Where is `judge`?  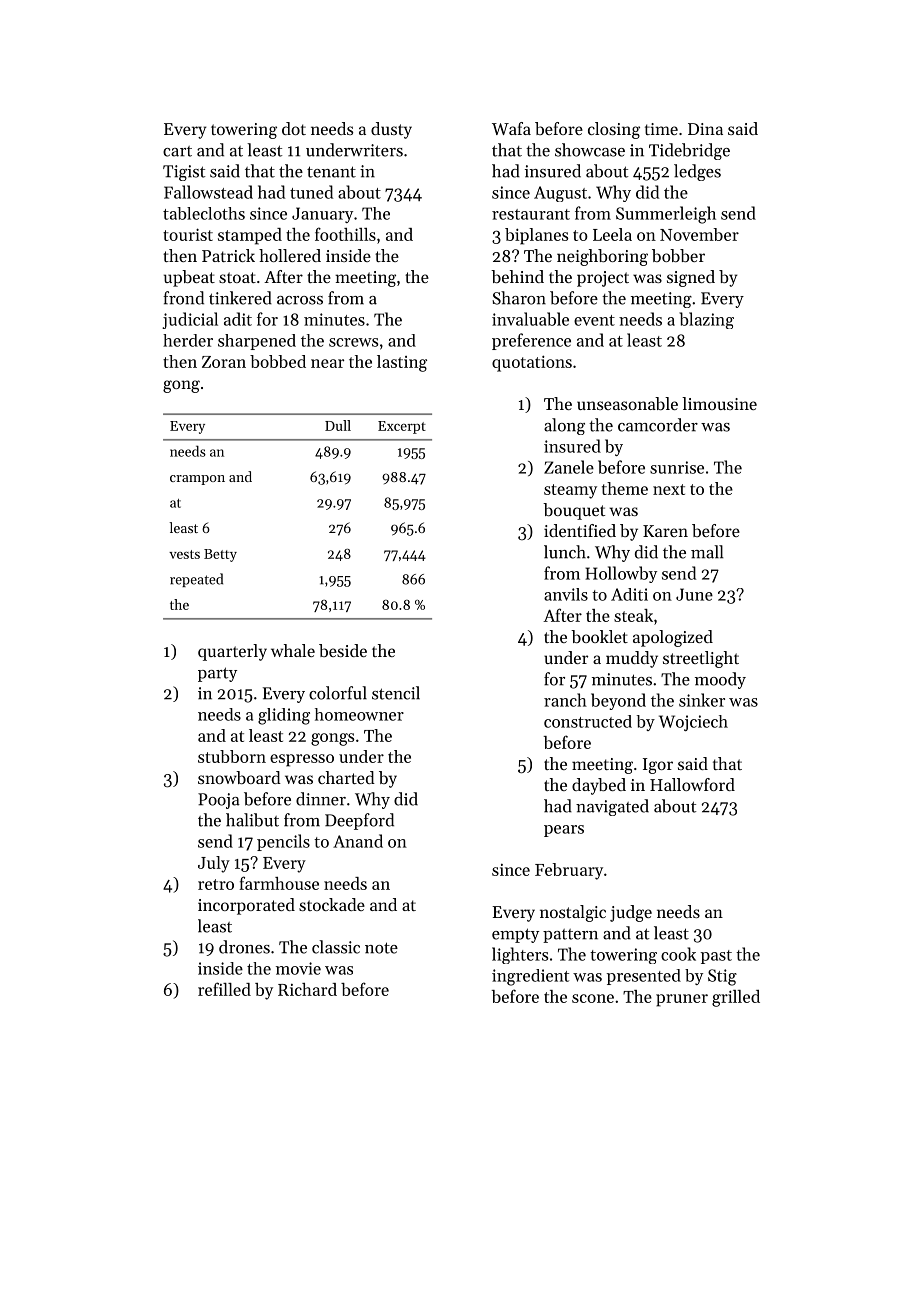
judge is located at coordinates (631, 913).
